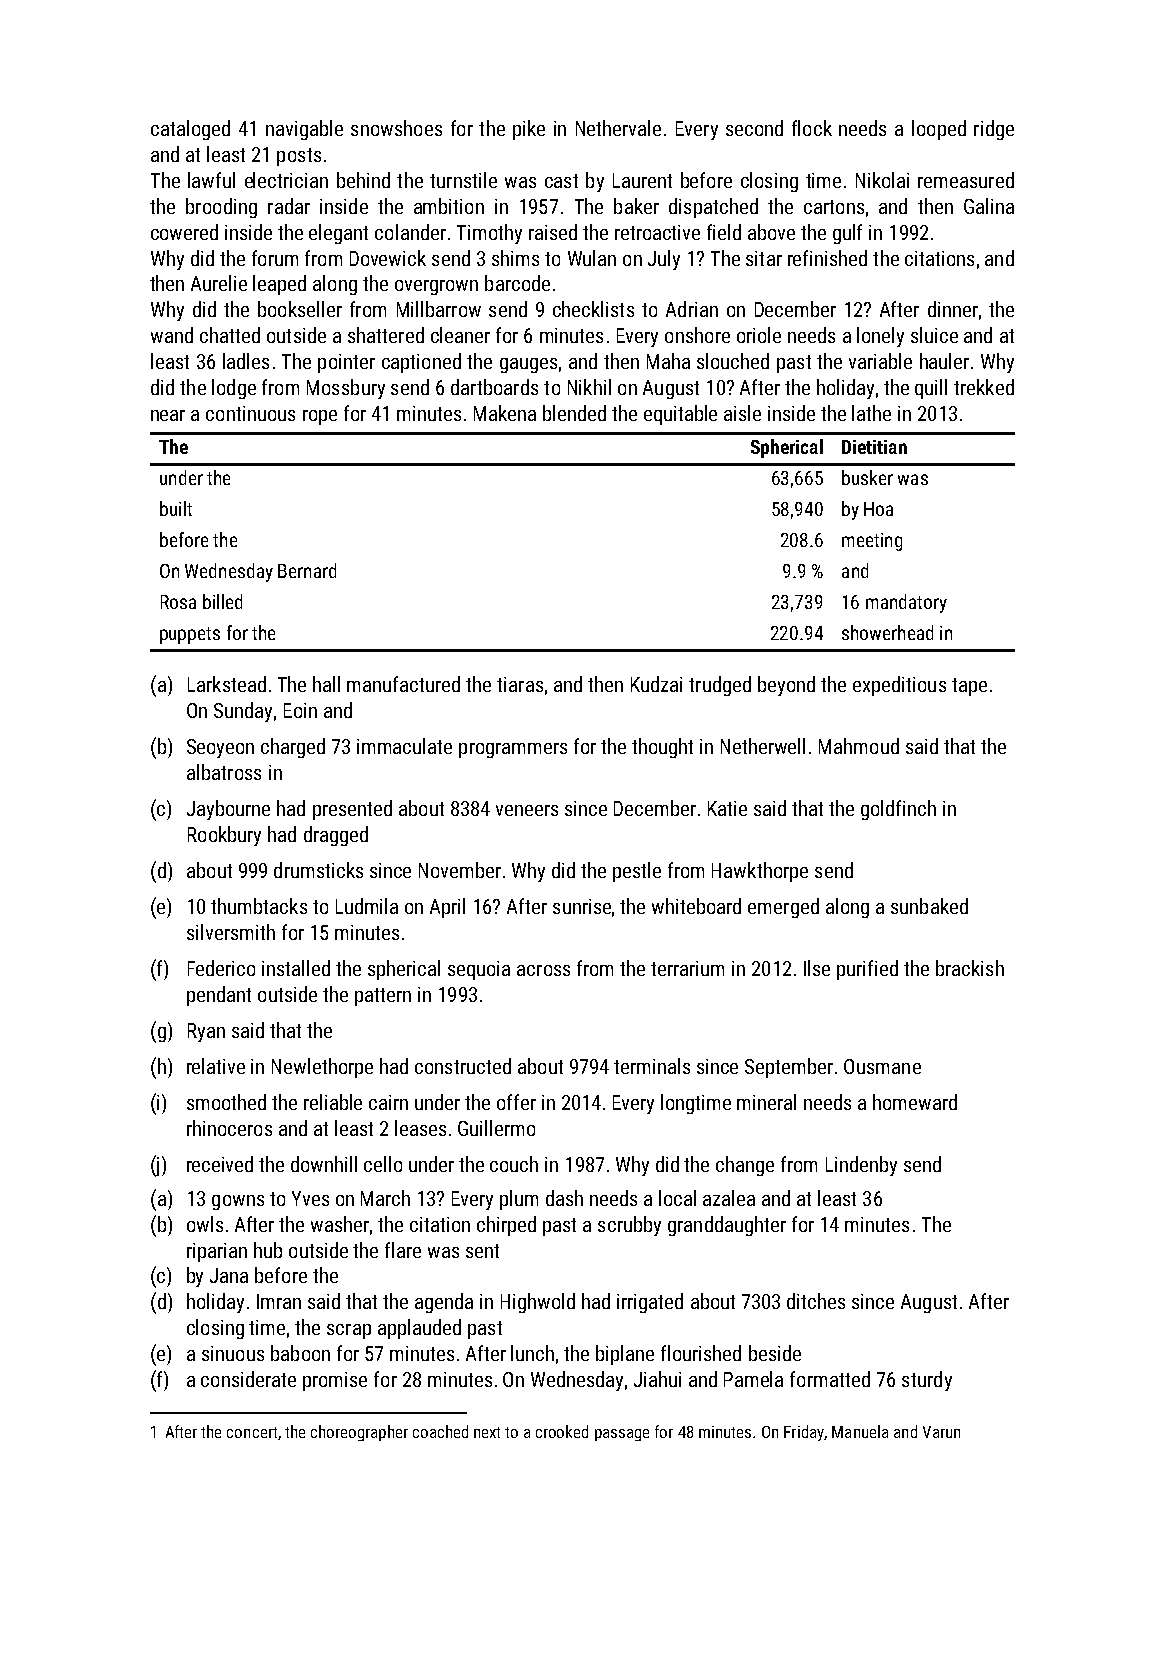 The image size is (1165, 1654). Describe the element at coordinates (252, 1432) in the screenshot. I see `concert` at that location.
